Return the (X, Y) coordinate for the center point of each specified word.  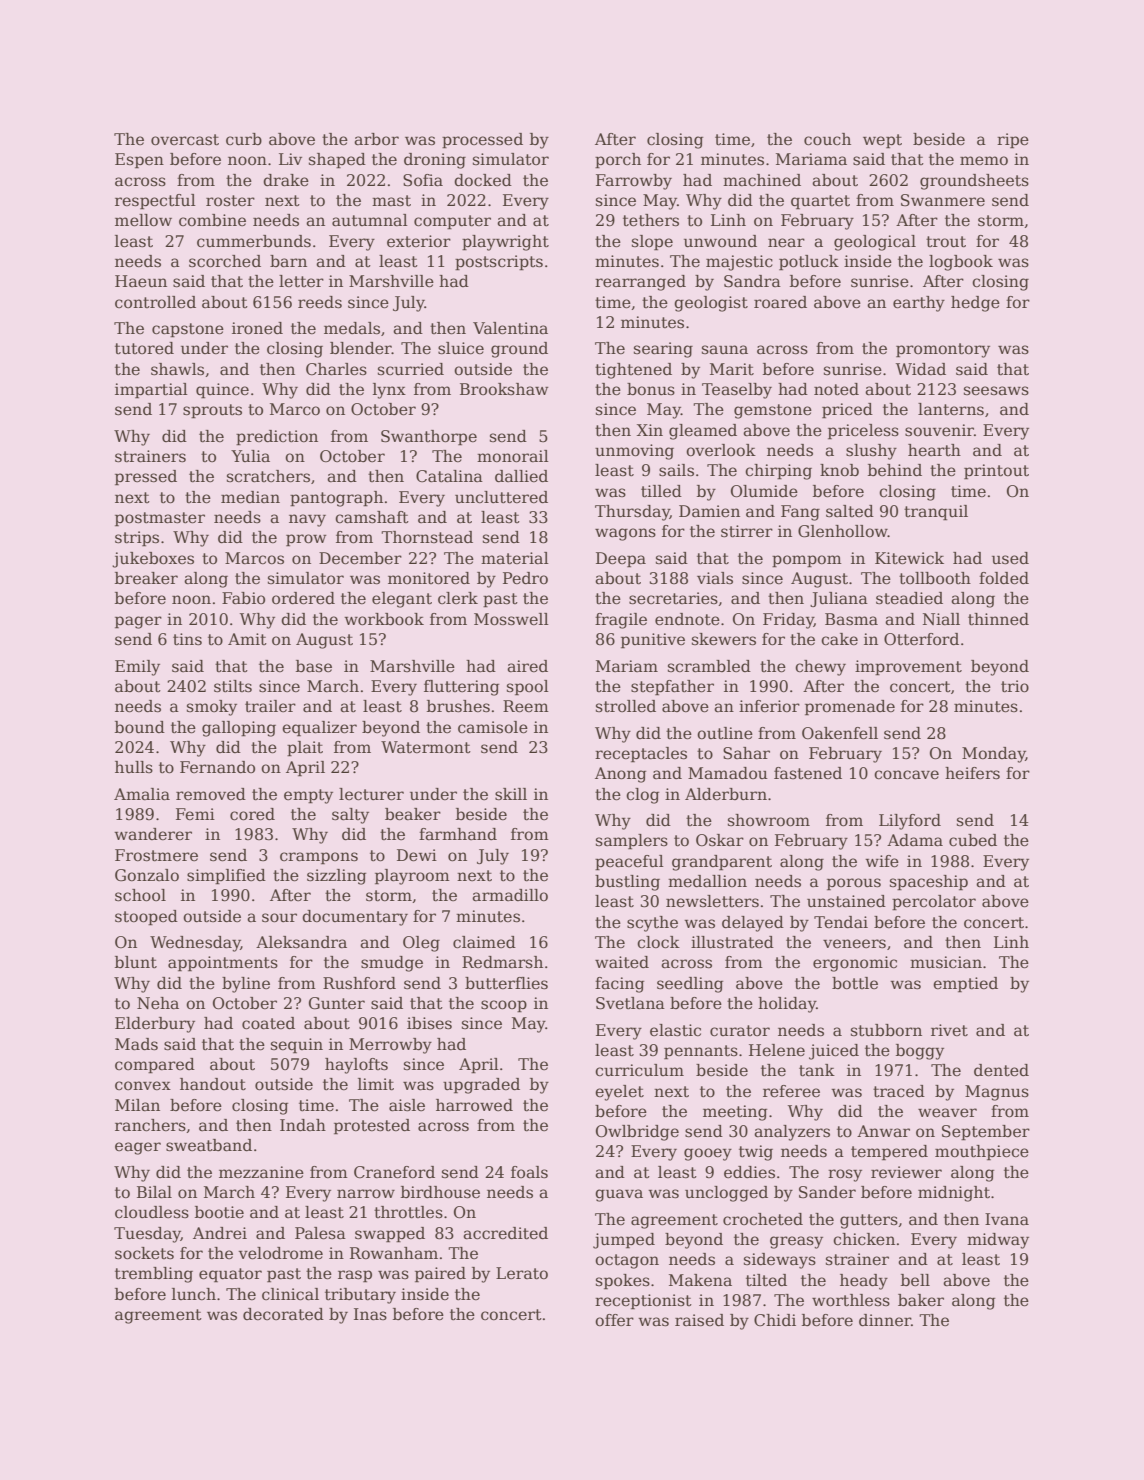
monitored (429, 578)
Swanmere (943, 200)
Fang (800, 513)
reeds (320, 302)
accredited (505, 1233)
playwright (505, 243)
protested (372, 1127)
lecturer (371, 794)
